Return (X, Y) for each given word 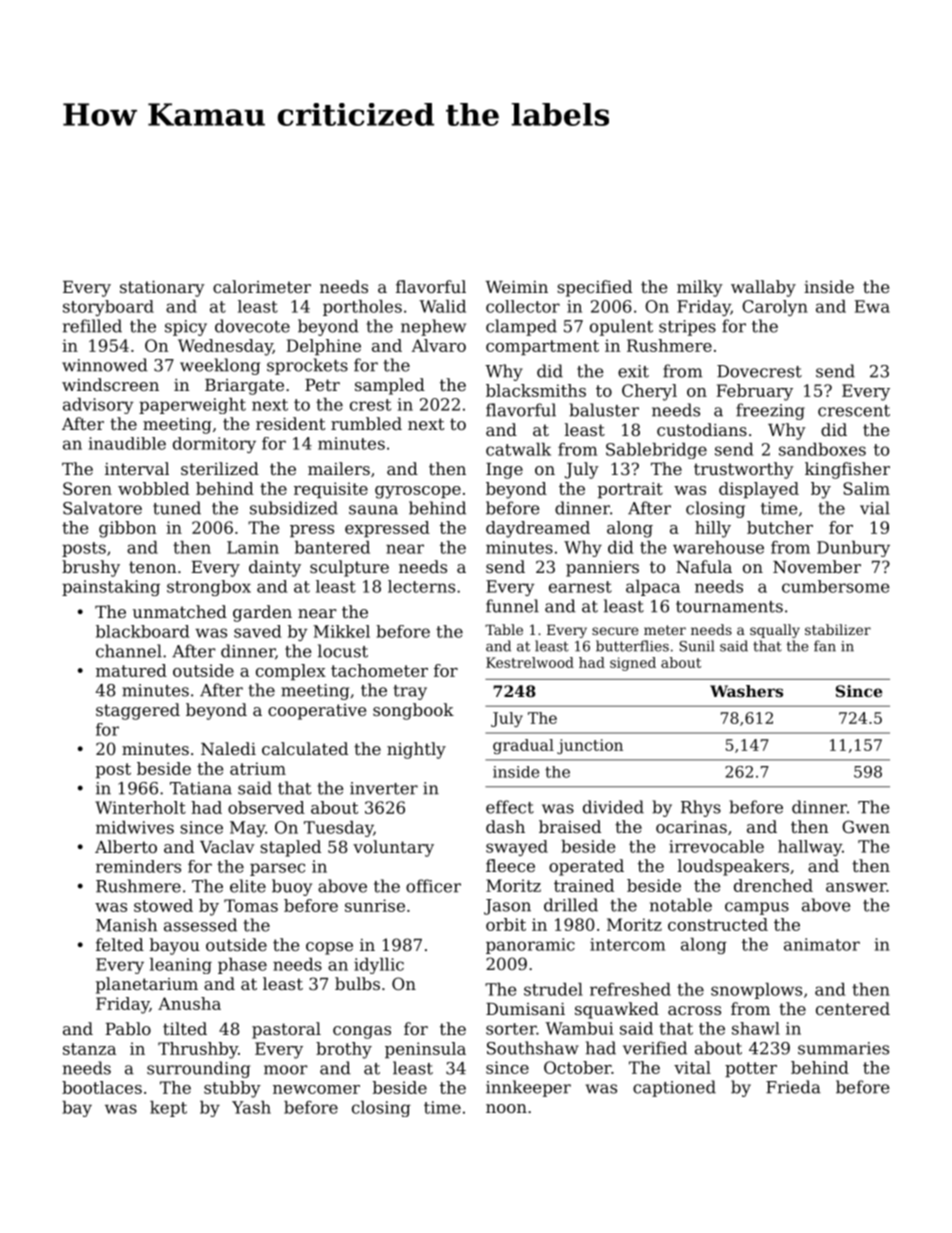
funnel (512, 606)
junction (590, 746)
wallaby (763, 288)
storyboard (108, 308)
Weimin (516, 286)
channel (129, 651)
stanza (89, 1049)
